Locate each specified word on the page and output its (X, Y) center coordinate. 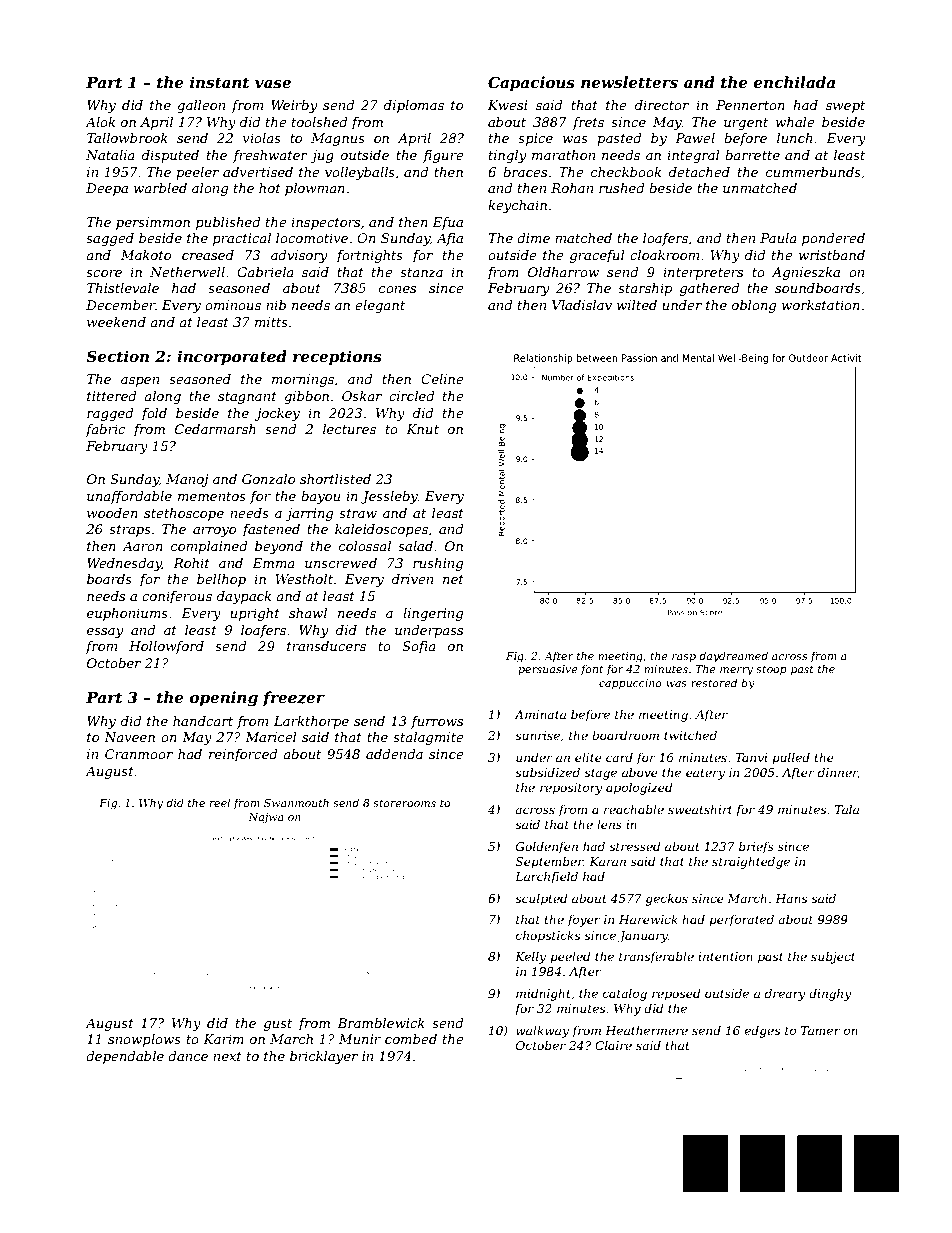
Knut (422, 429)
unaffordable (129, 497)
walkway (542, 1031)
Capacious (531, 83)
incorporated (232, 357)
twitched (690, 735)
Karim (223, 1039)
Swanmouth (296, 802)
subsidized (547, 772)
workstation (821, 305)
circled (412, 396)
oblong (754, 306)
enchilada (794, 82)
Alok (100, 122)
